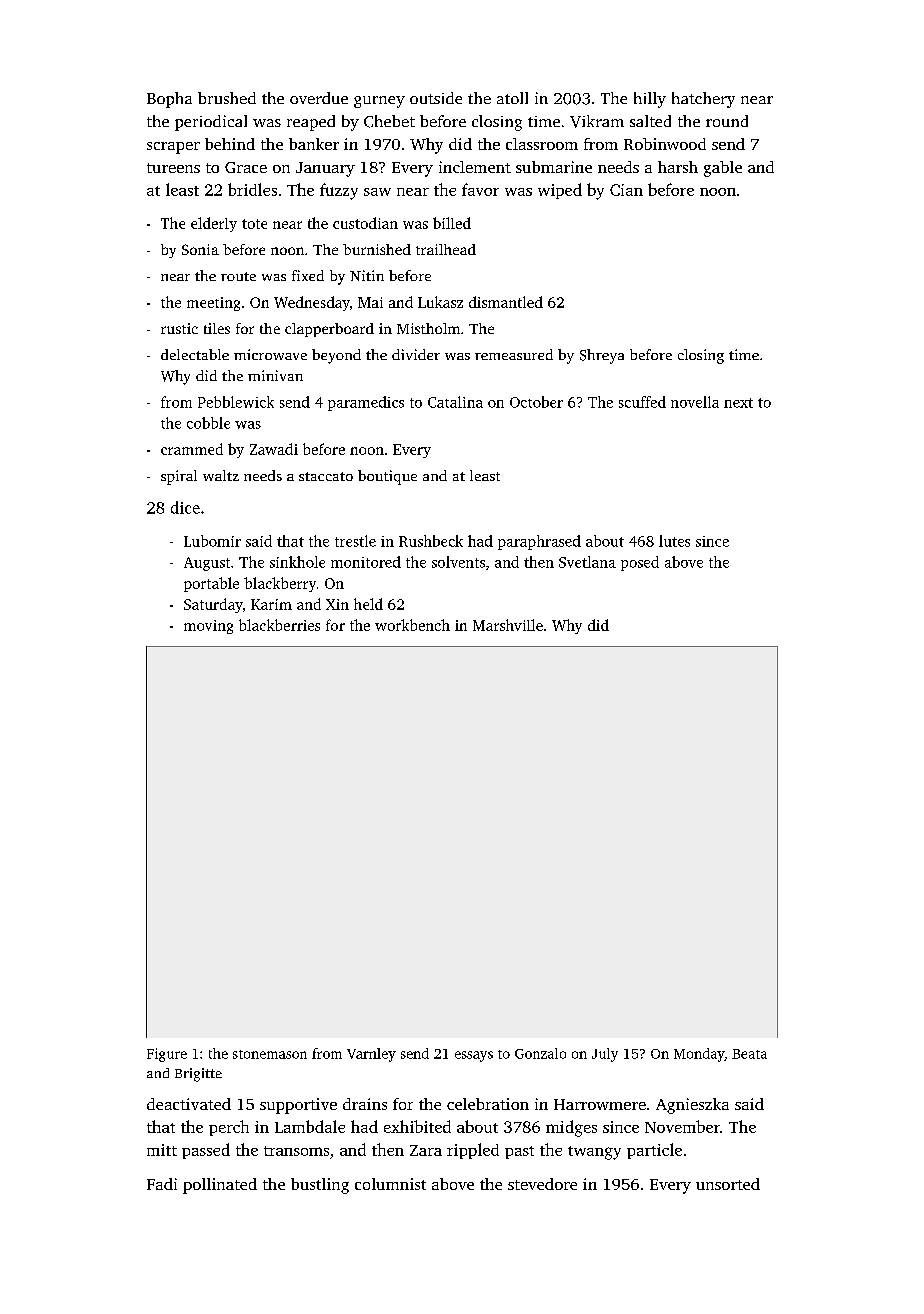 The height and width of the image is (1314, 924). What do you see at coordinates (703, 100) in the image?
I see `hatchery` at bounding box center [703, 100].
